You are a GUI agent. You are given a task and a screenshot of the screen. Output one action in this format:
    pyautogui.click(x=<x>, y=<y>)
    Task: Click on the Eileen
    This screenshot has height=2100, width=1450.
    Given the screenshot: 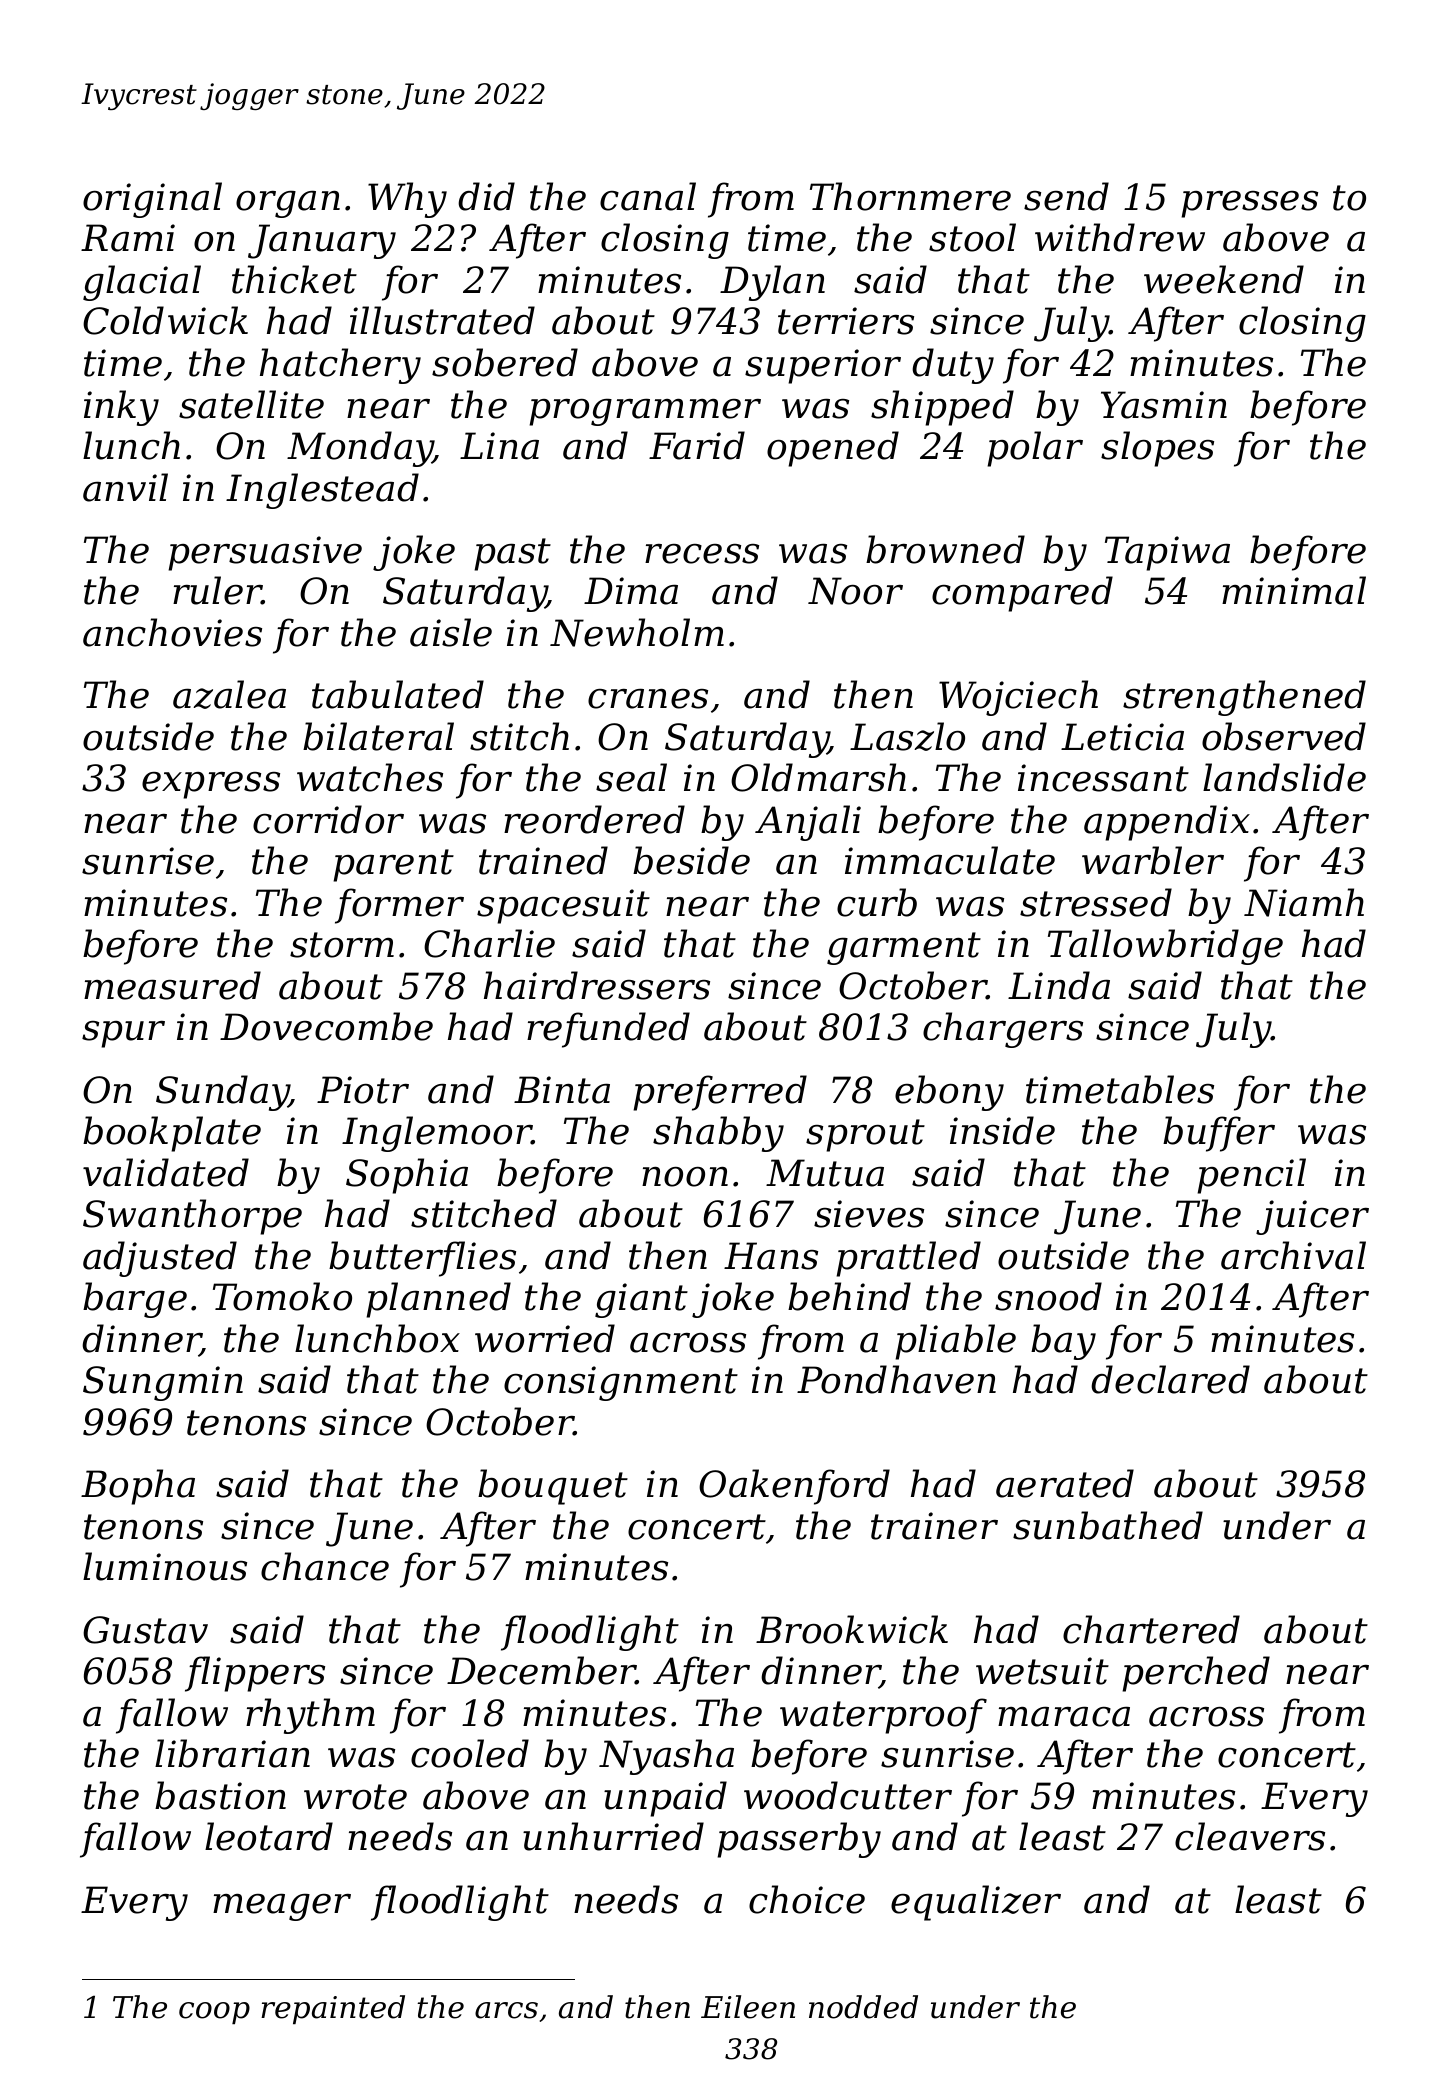 What is the action you would take?
    pyautogui.click(x=748, y=2007)
